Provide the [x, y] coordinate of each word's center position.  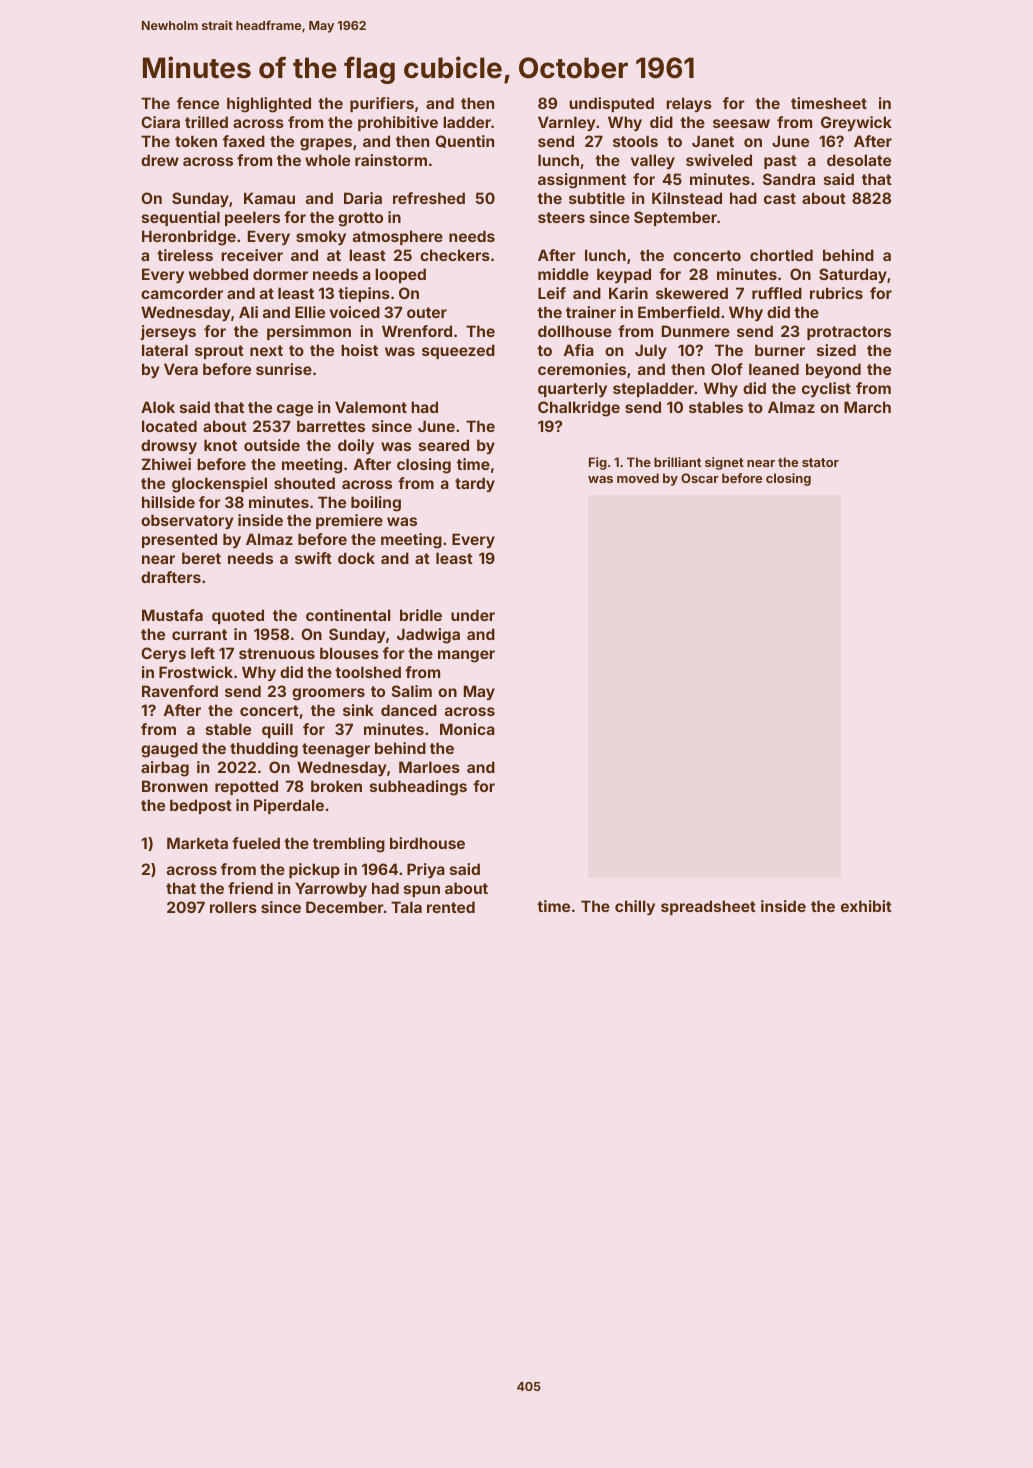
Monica [467, 729]
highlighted [269, 105]
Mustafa [172, 615]
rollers [233, 907]
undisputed [611, 104]
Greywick [856, 123]
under [473, 615]
